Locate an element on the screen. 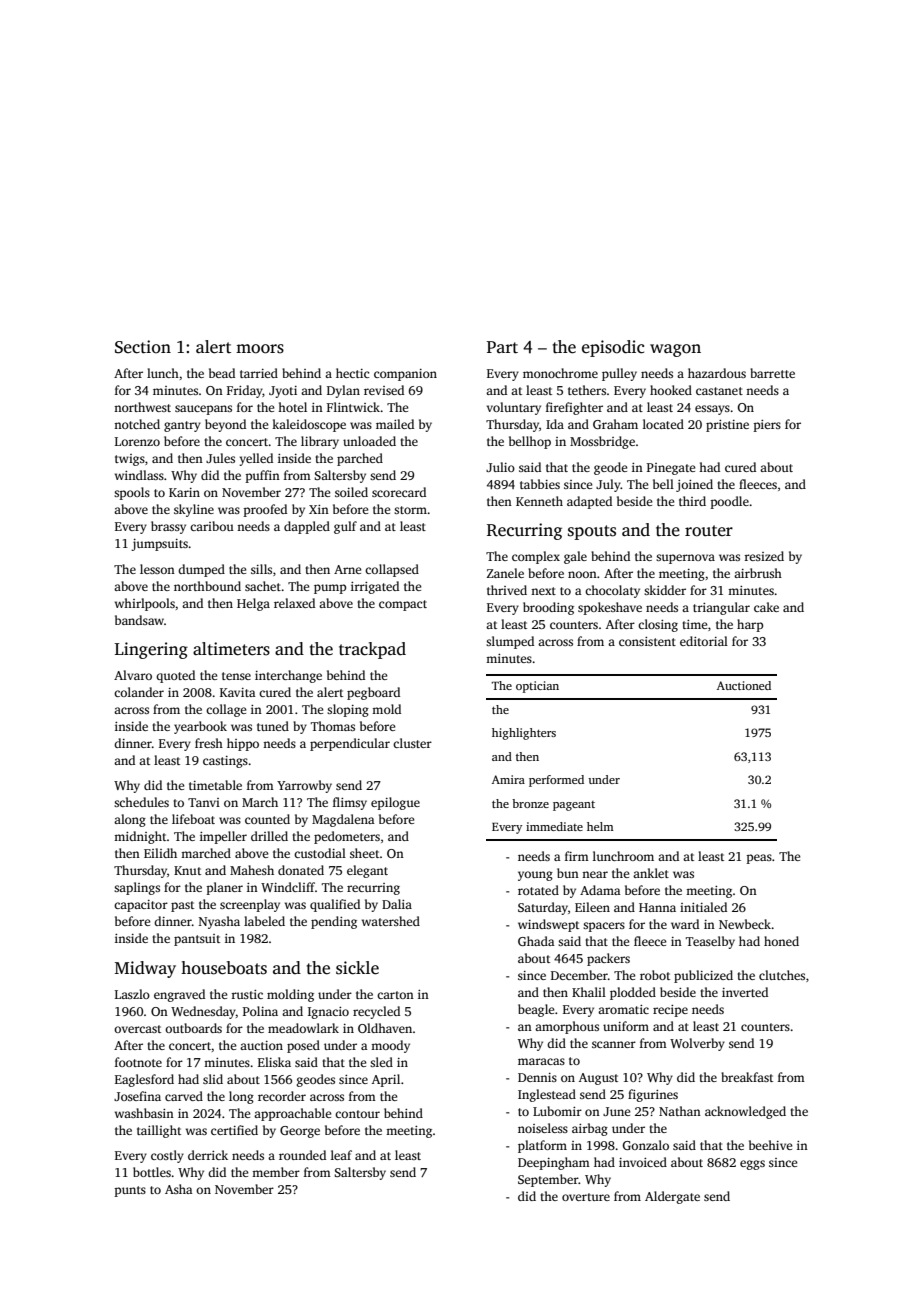 The width and height of the screenshot is (924, 1314). hooked is located at coordinates (671, 390).
